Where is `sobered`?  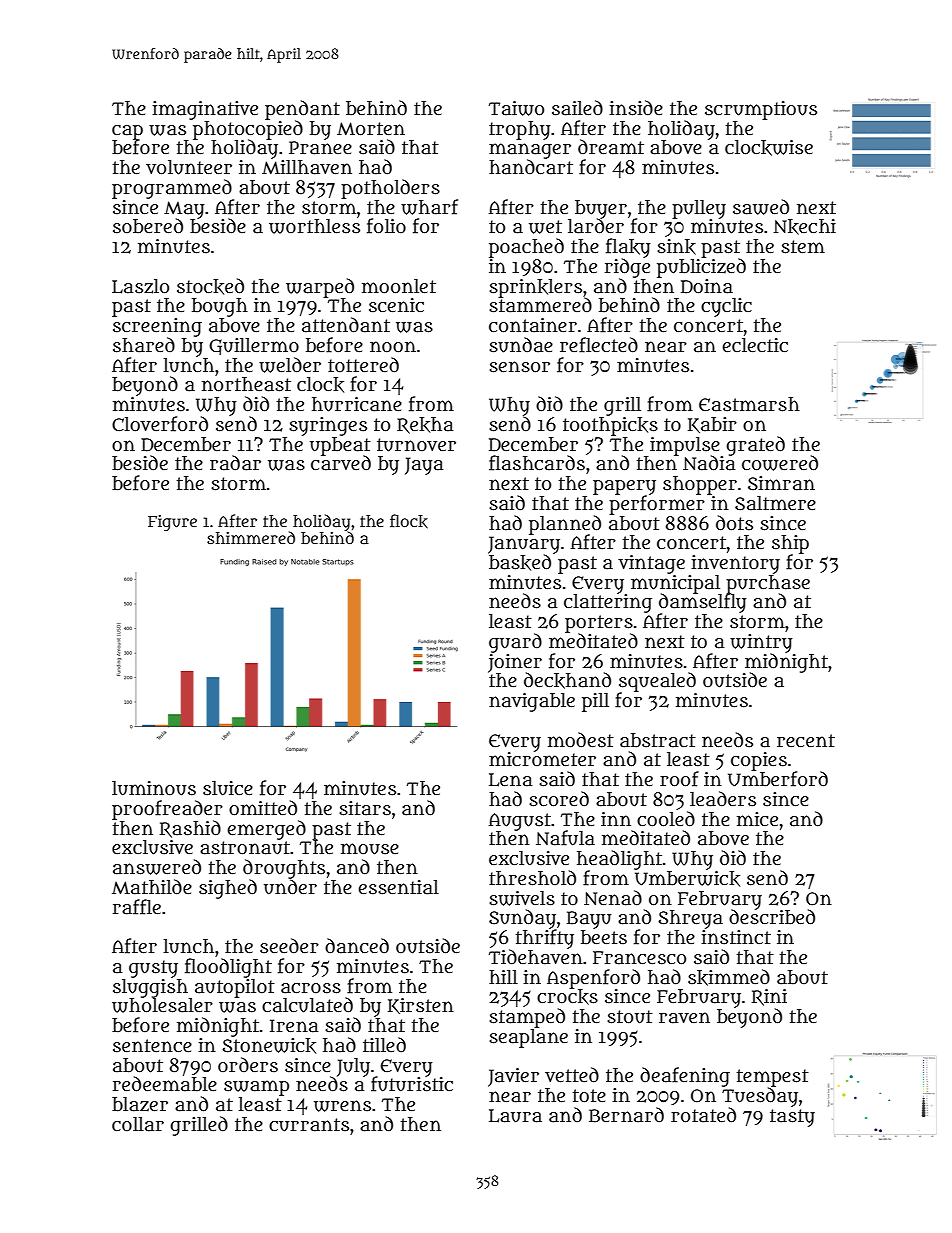
sobered is located at coordinates (148, 226).
